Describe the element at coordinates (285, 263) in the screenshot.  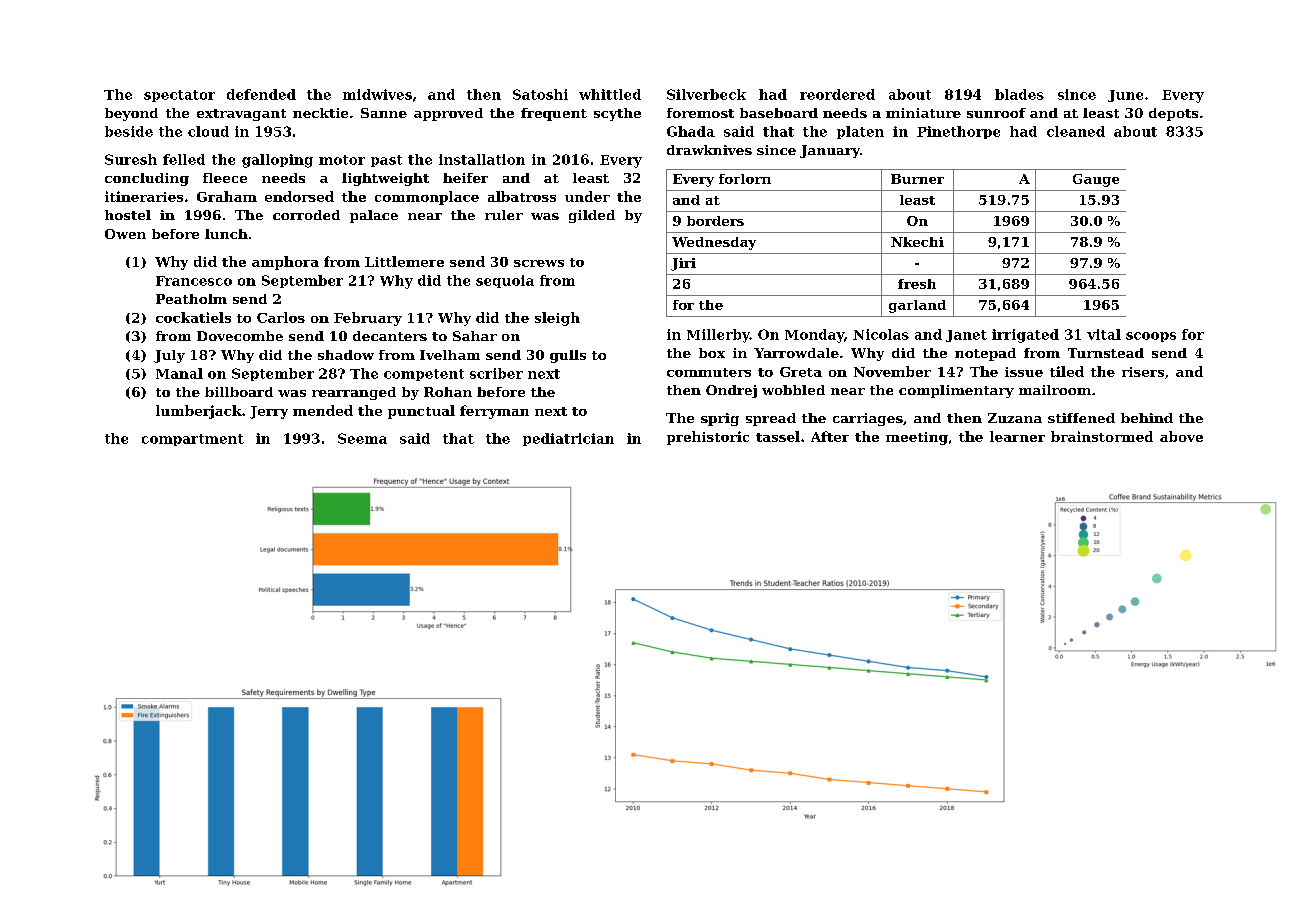
I see `amphora` at that location.
